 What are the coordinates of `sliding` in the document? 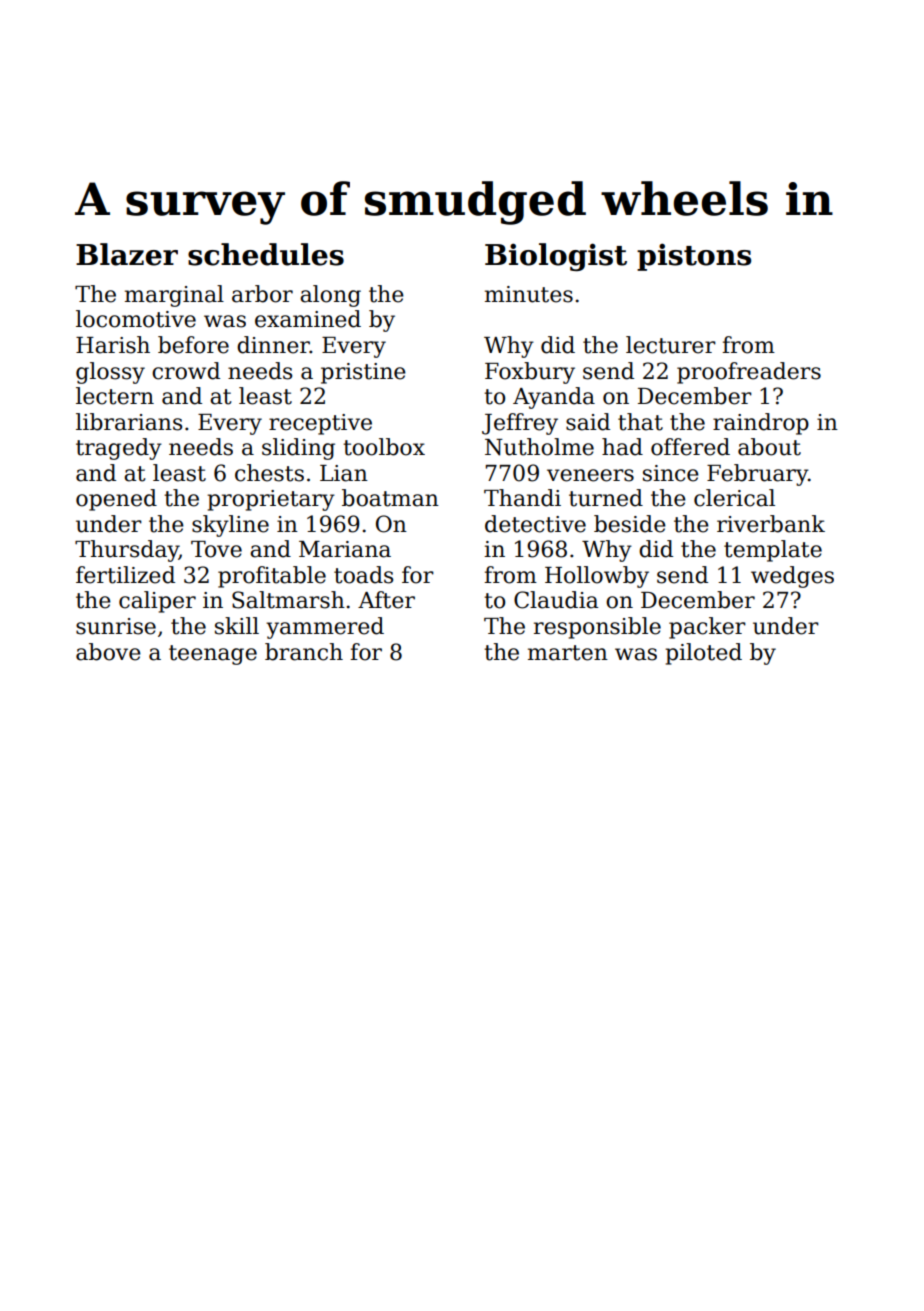 It's located at (298, 449).
